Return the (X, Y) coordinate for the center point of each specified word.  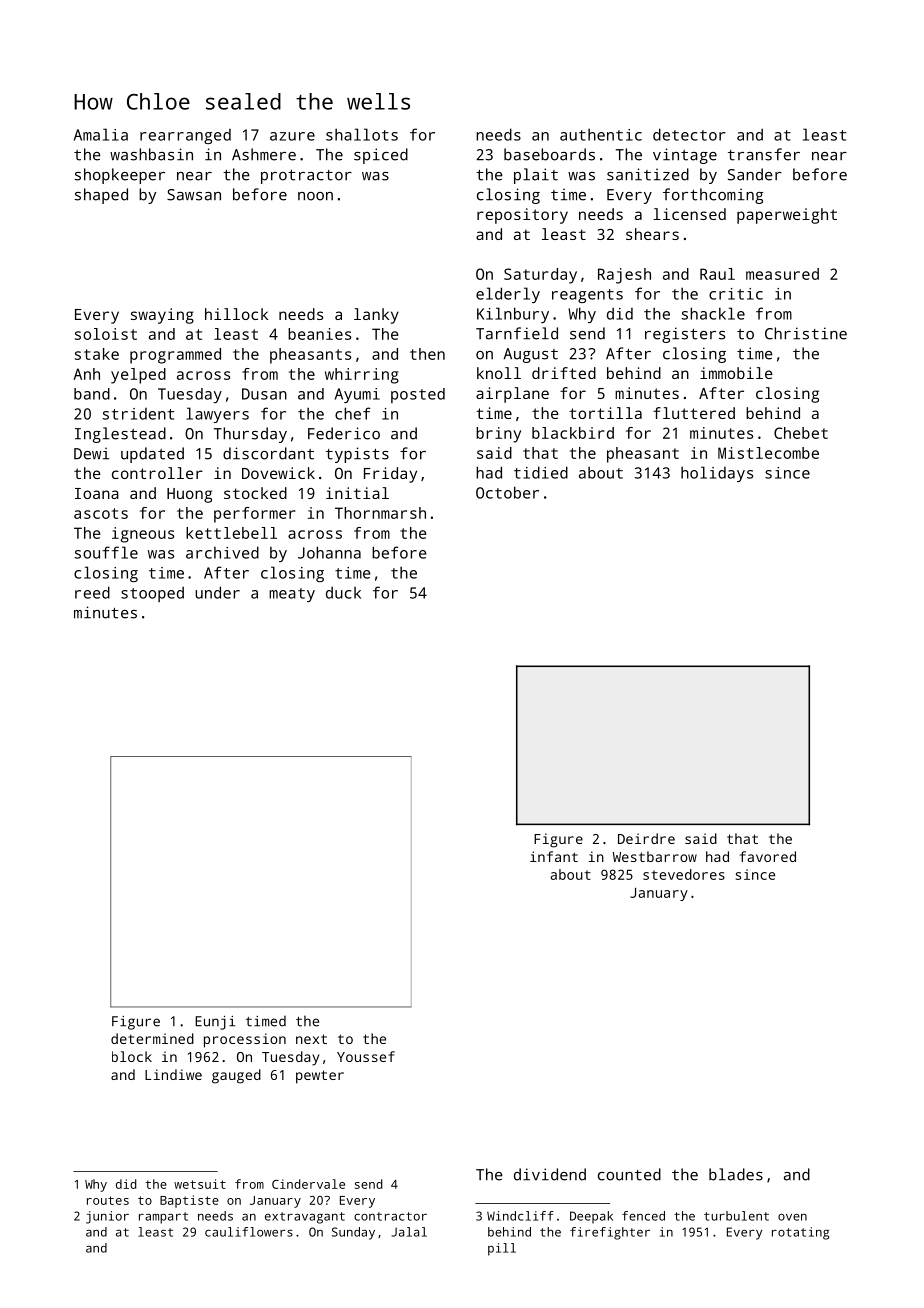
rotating (800, 1233)
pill (502, 1249)
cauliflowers (249, 1232)
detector (689, 134)
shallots (362, 134)
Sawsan (194, 195)
